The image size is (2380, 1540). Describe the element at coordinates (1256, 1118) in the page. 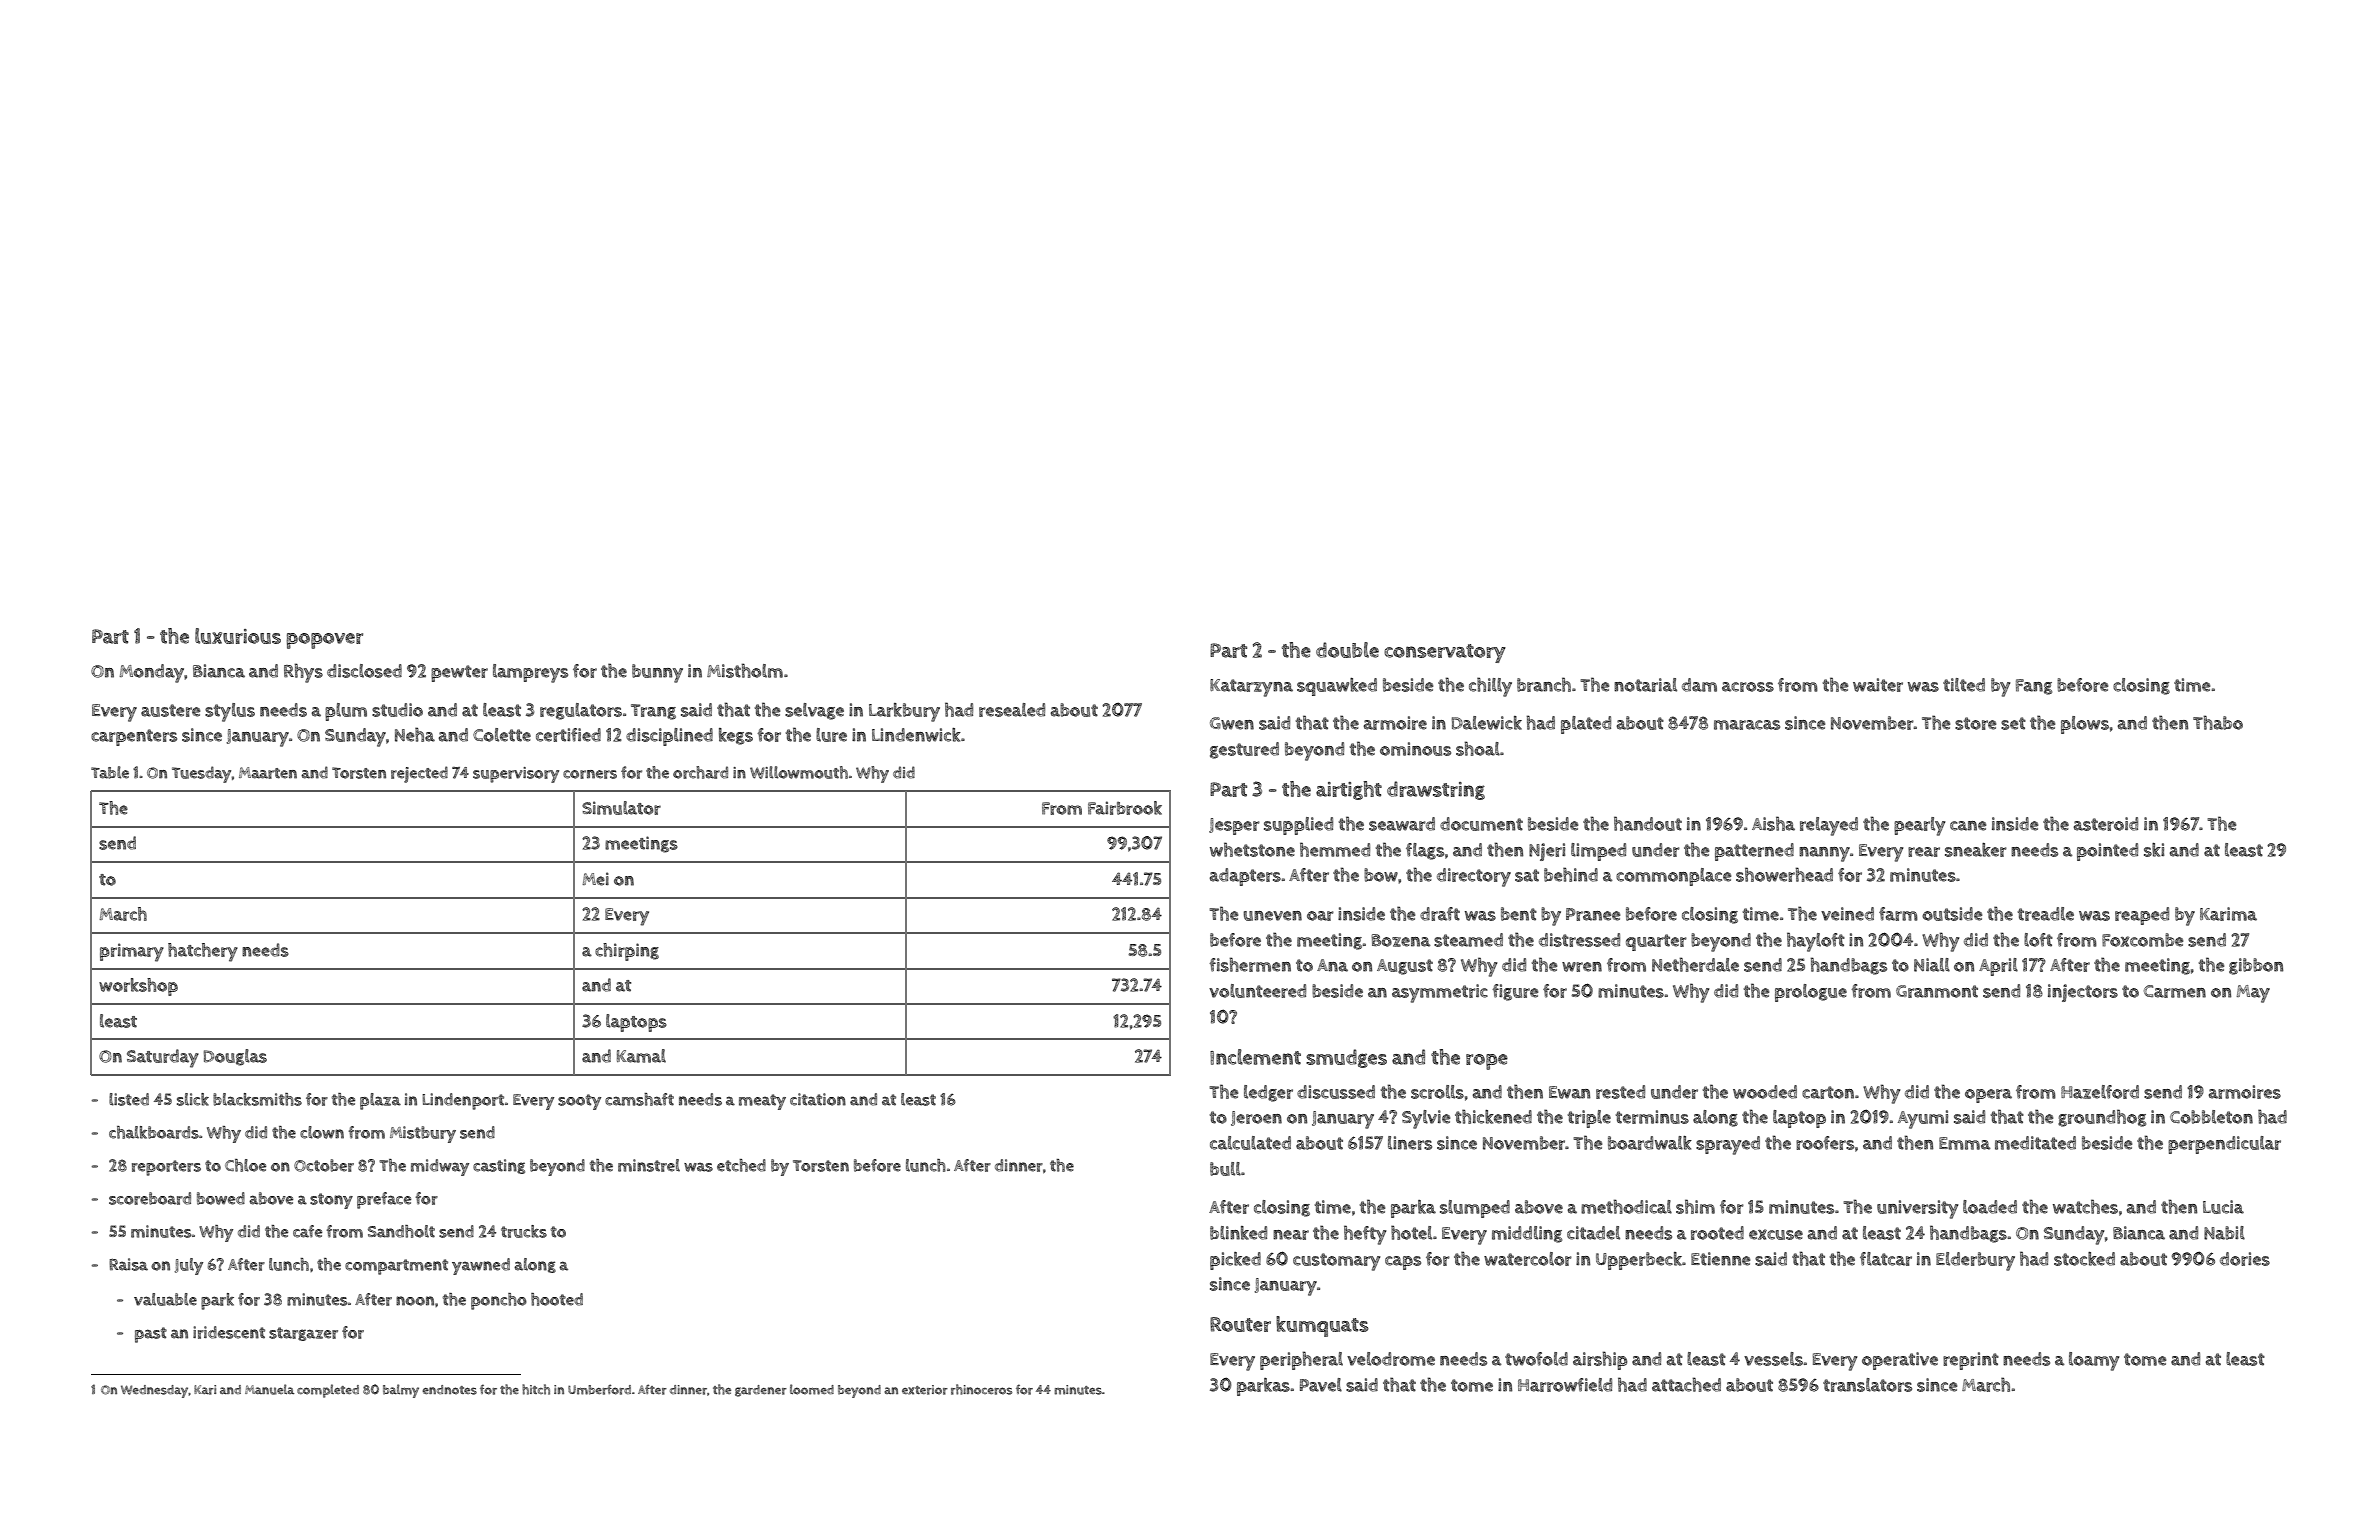

I see `Jeroen` at that location.
